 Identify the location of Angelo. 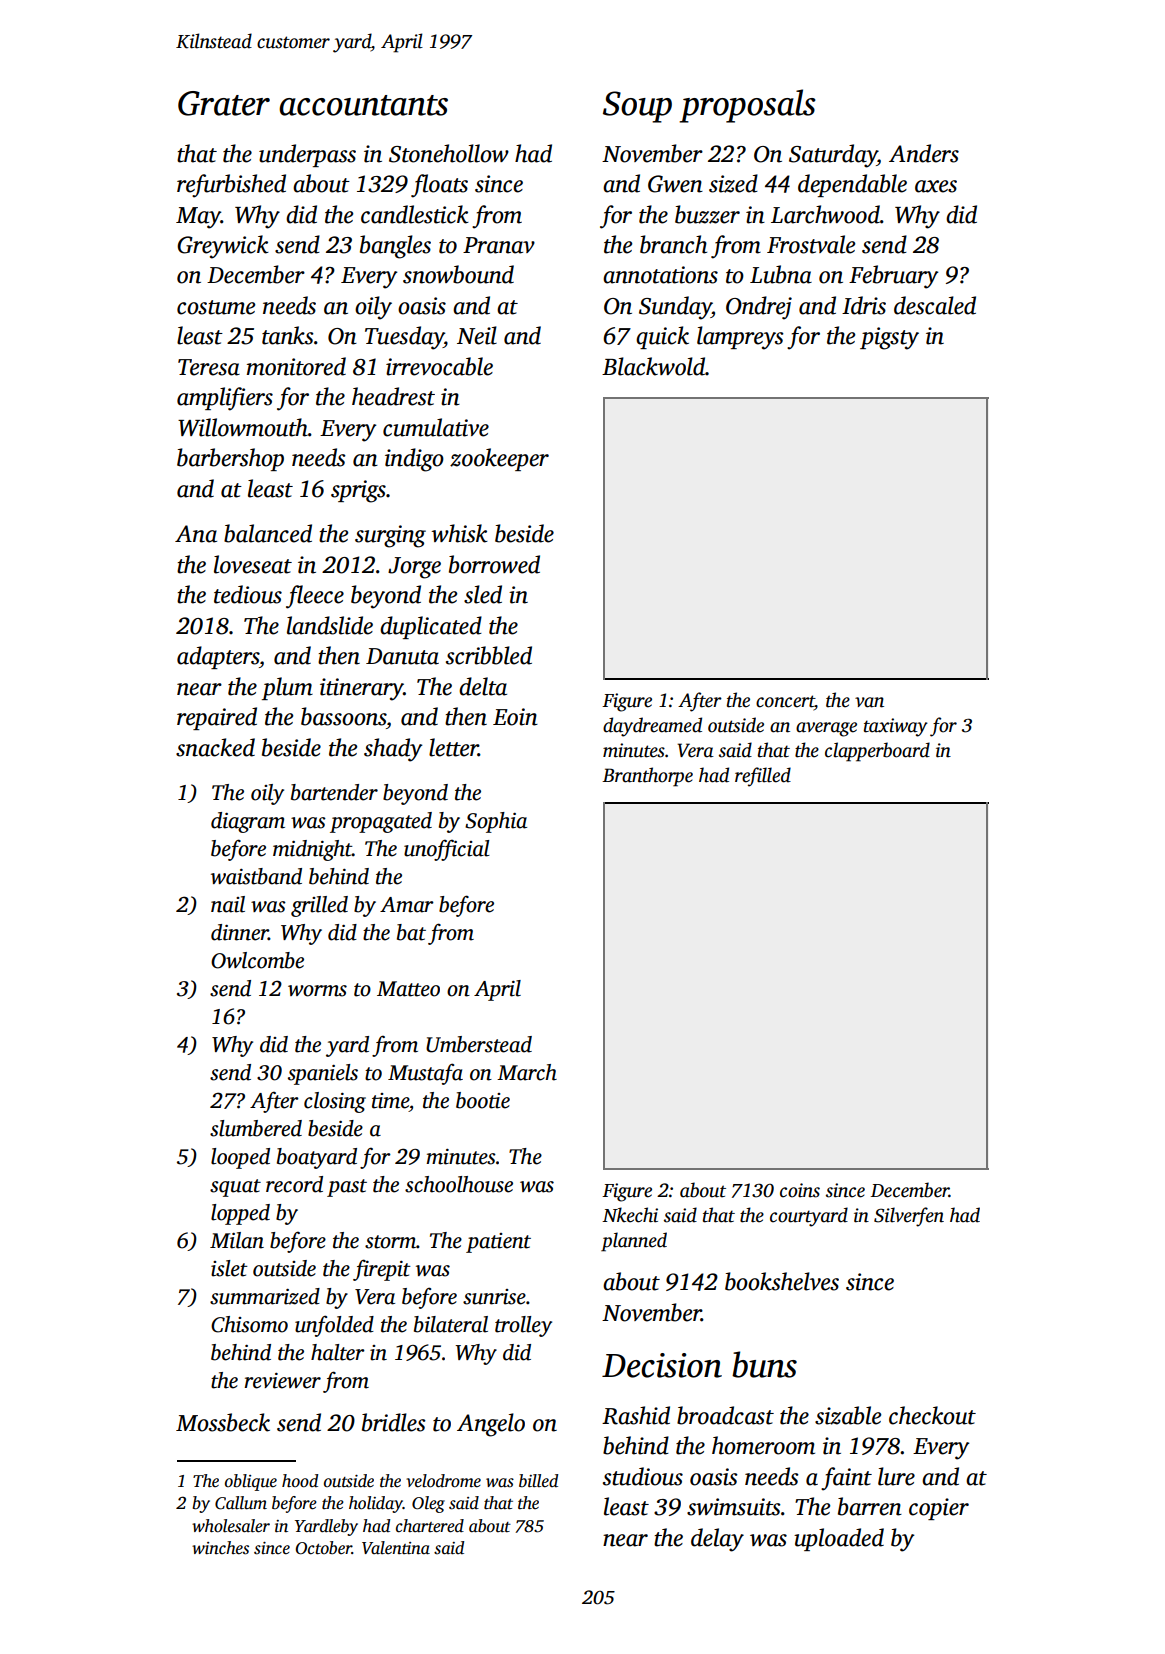
(491, 1425).
